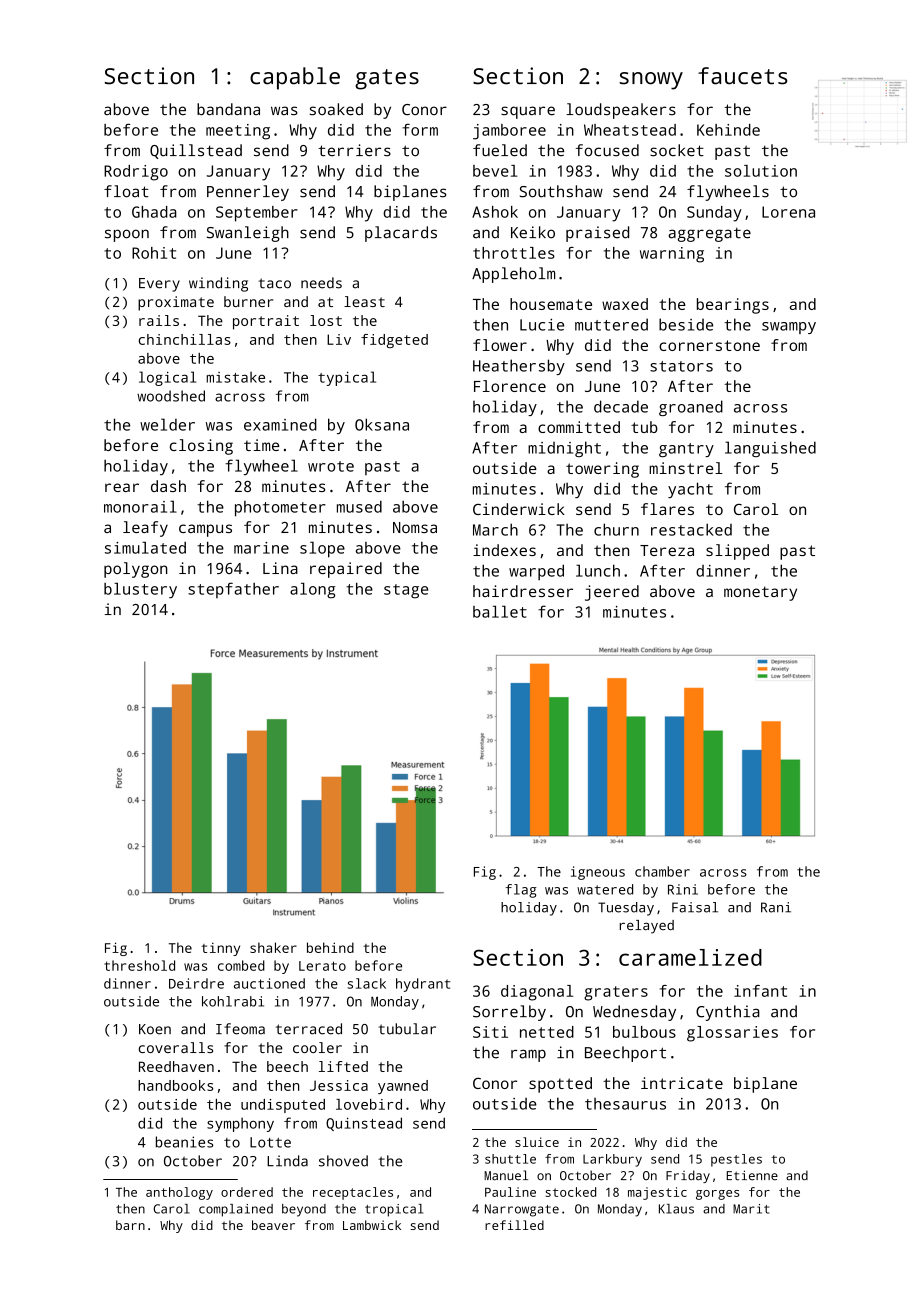 This screenshot has height=1308, width=924. I want to click on gates, so click(387, 79).
